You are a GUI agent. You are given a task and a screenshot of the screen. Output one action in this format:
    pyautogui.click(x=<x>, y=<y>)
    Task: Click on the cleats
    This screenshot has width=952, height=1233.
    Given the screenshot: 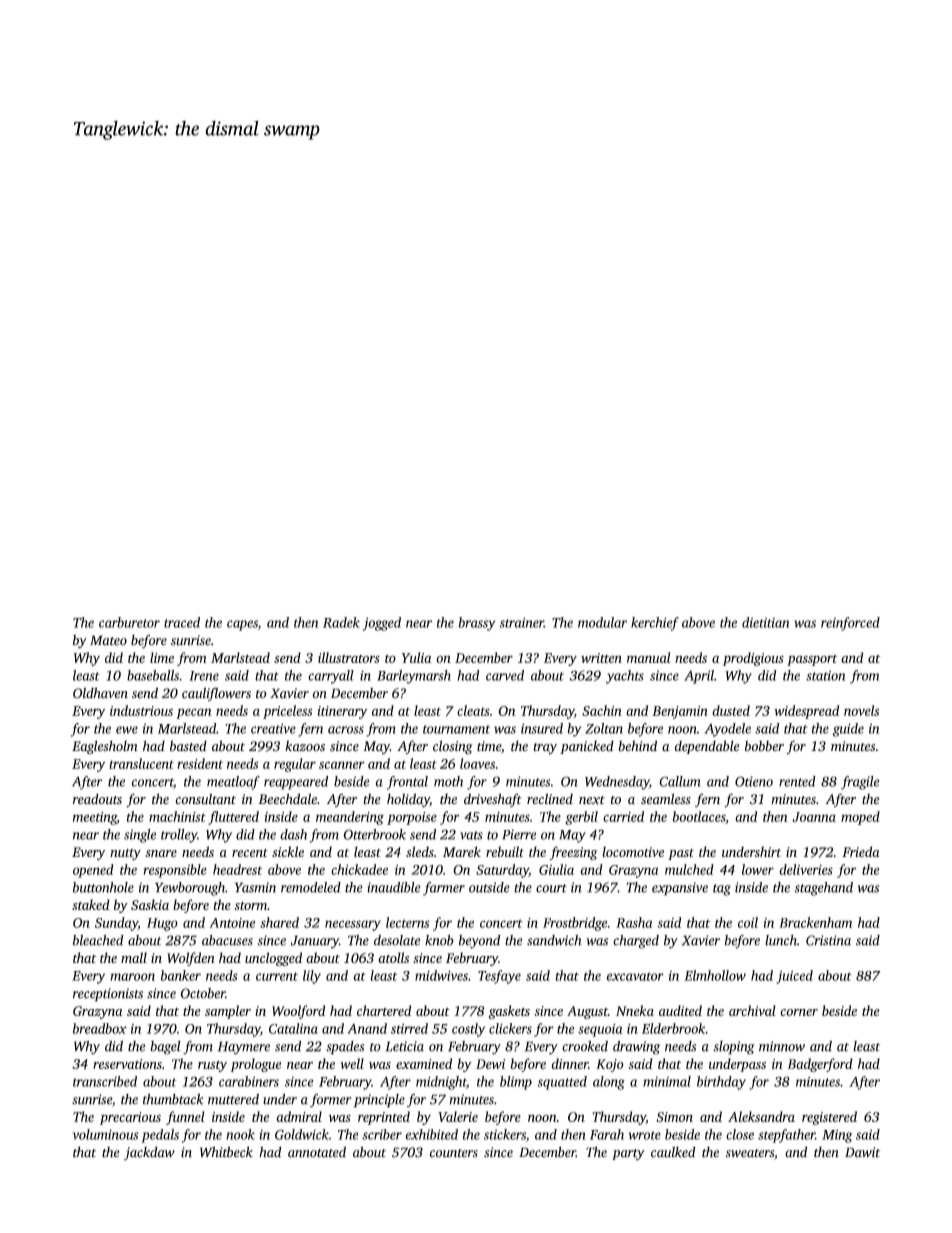 What is the action you would take?
    pyautogui.click(x=473, y=710)
